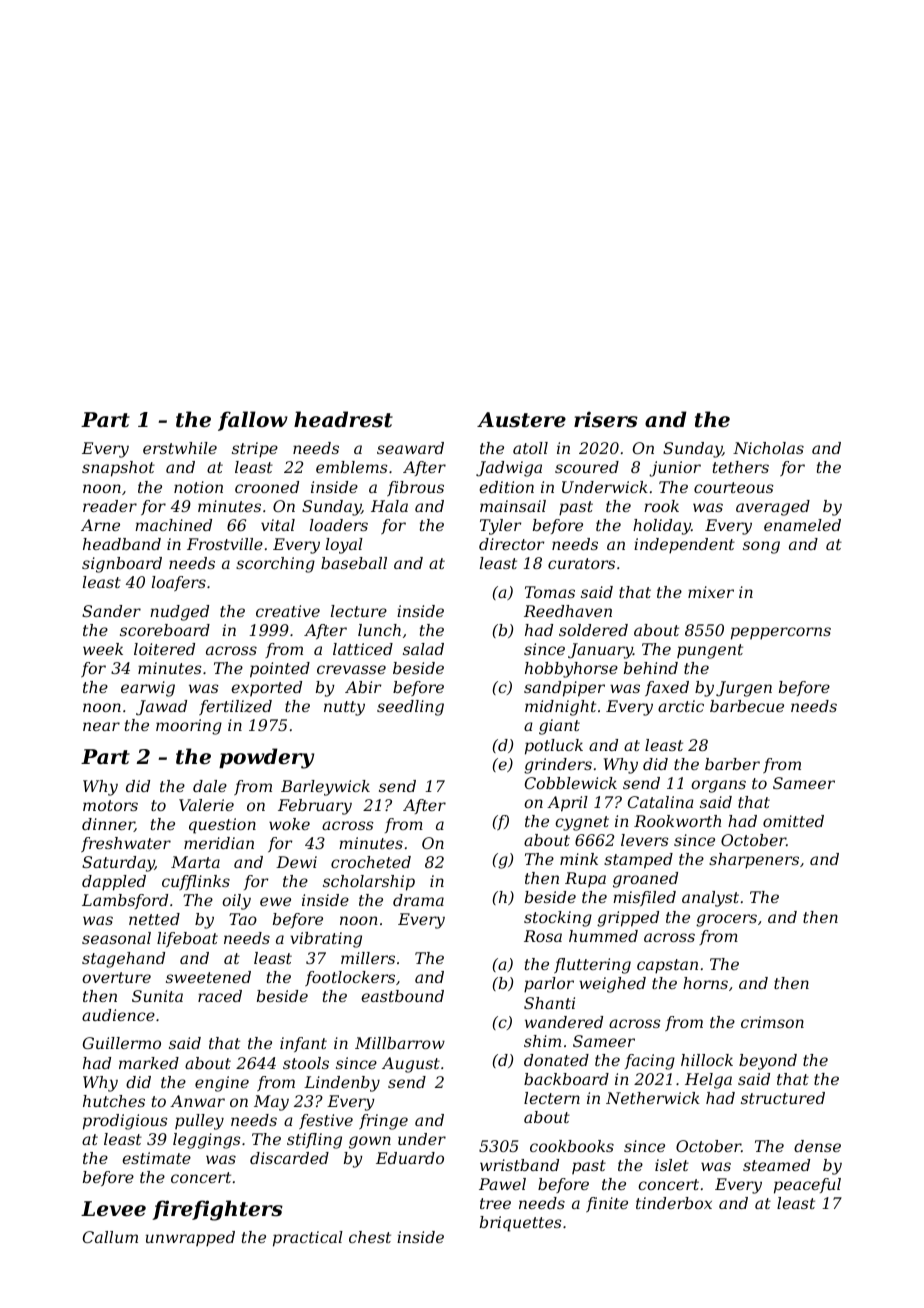 This page has height=1308, width=924. What do you see at coordinates (773, 508) in the page?
I see `averaged` at bounding box center [773, 508].
